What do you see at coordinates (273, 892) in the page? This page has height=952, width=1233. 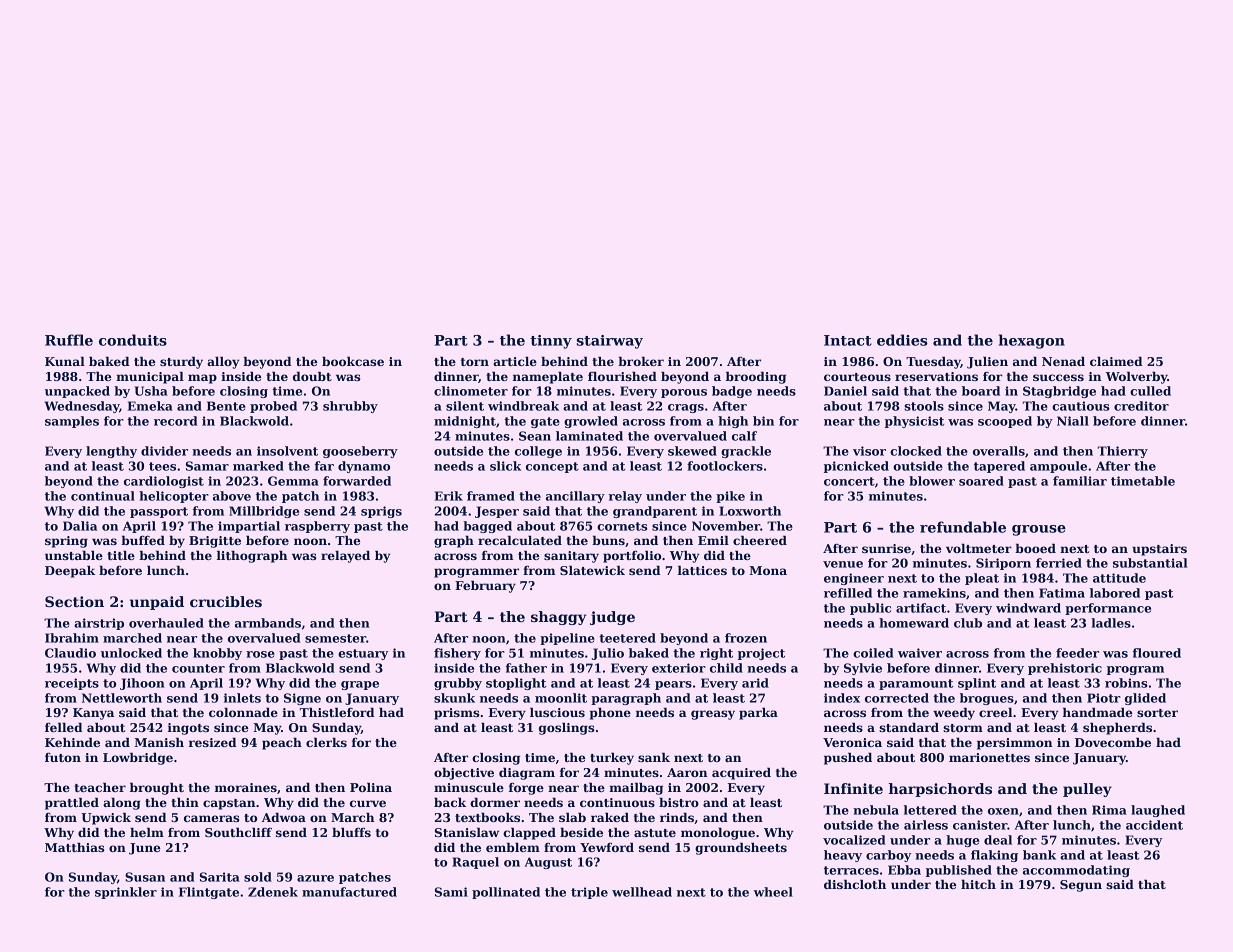 I see `Zdenek` at bounding box center [273, 892].
